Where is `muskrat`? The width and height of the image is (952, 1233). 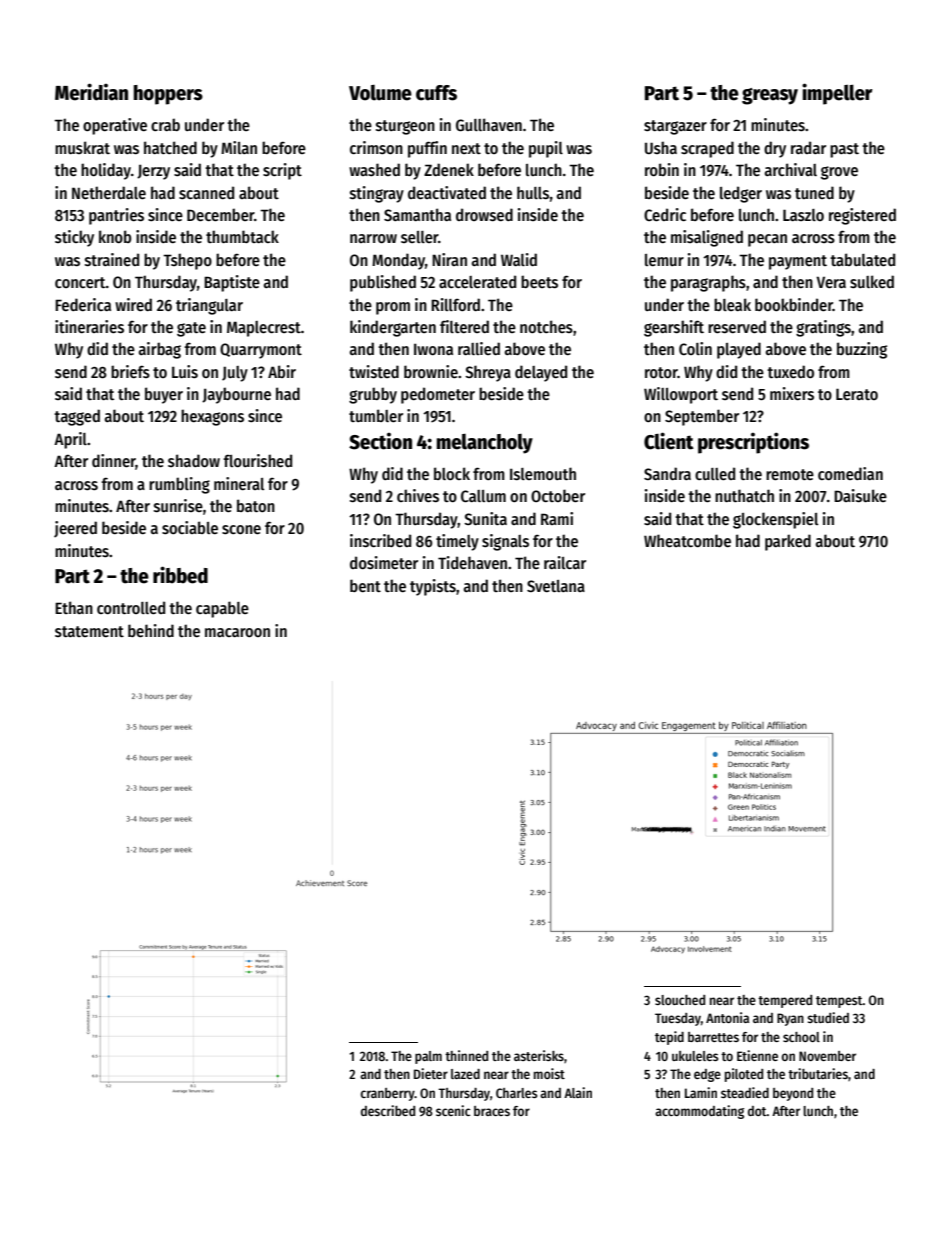
muskrat is located at coordinates (82, 147).
